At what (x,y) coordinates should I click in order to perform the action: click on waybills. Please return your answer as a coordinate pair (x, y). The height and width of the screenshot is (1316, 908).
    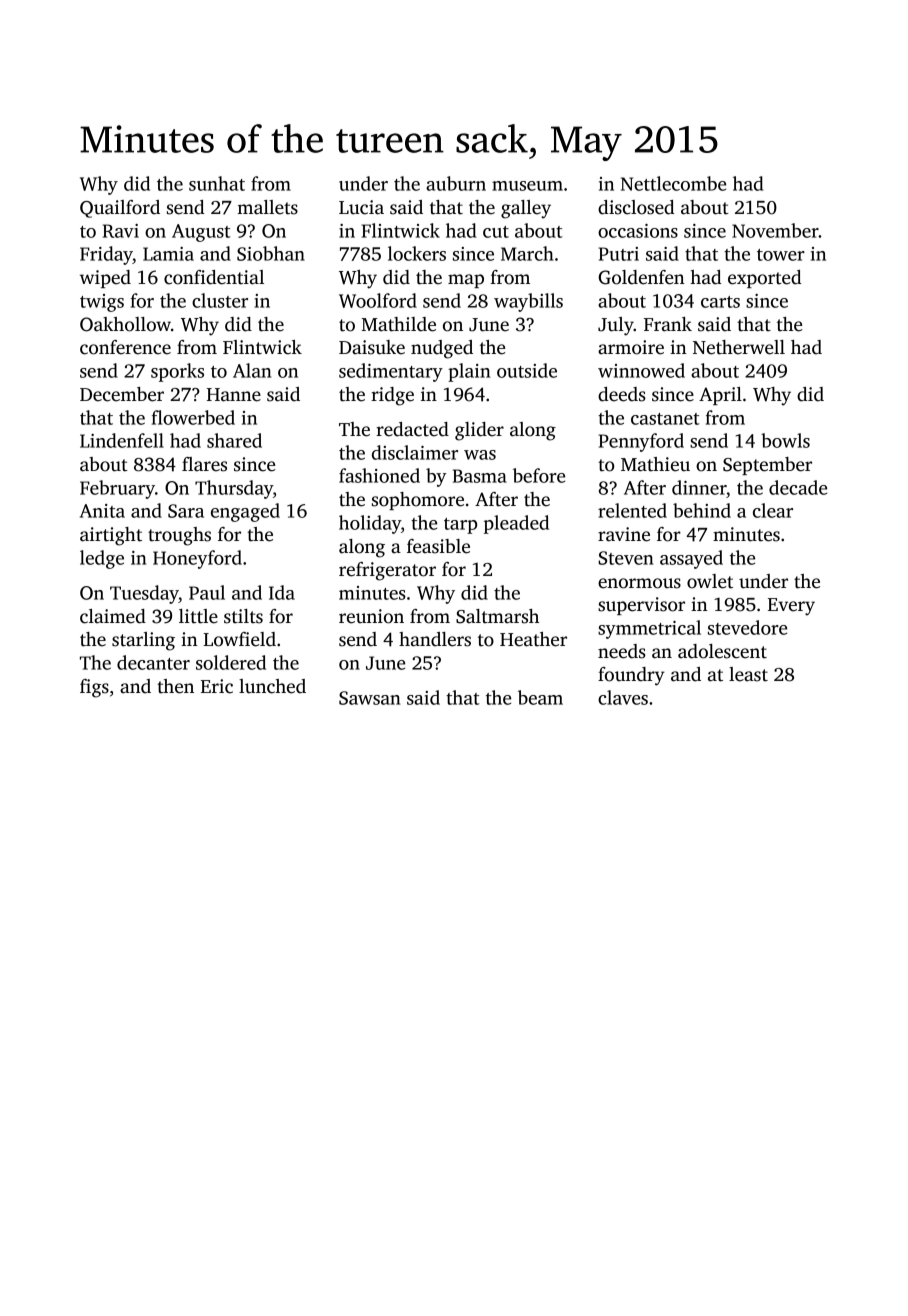
    Looking at the image, I should click on (528, 302).
